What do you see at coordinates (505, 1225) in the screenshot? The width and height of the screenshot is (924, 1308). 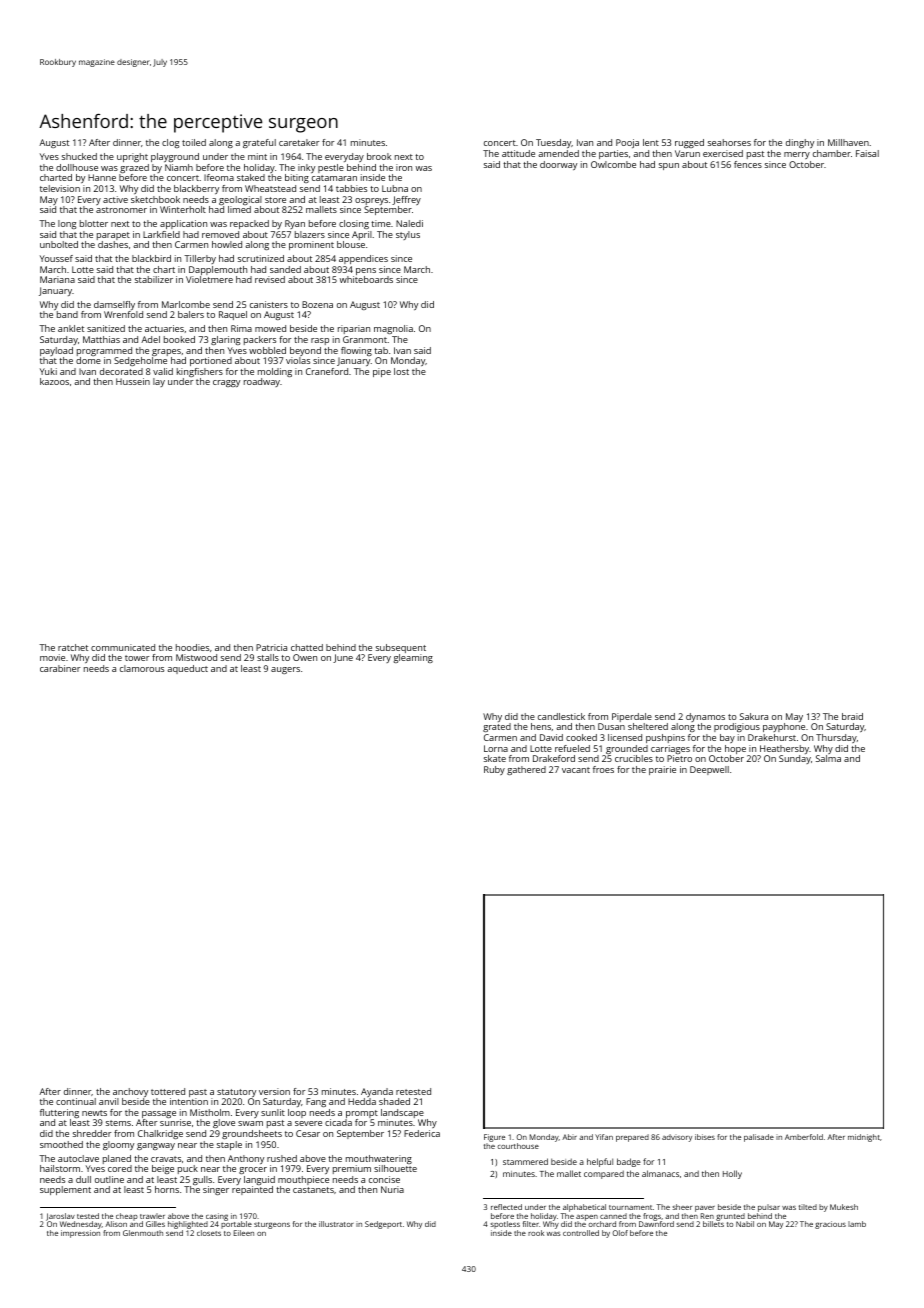 I see `spotless` at bounding box center [505, 1225].
